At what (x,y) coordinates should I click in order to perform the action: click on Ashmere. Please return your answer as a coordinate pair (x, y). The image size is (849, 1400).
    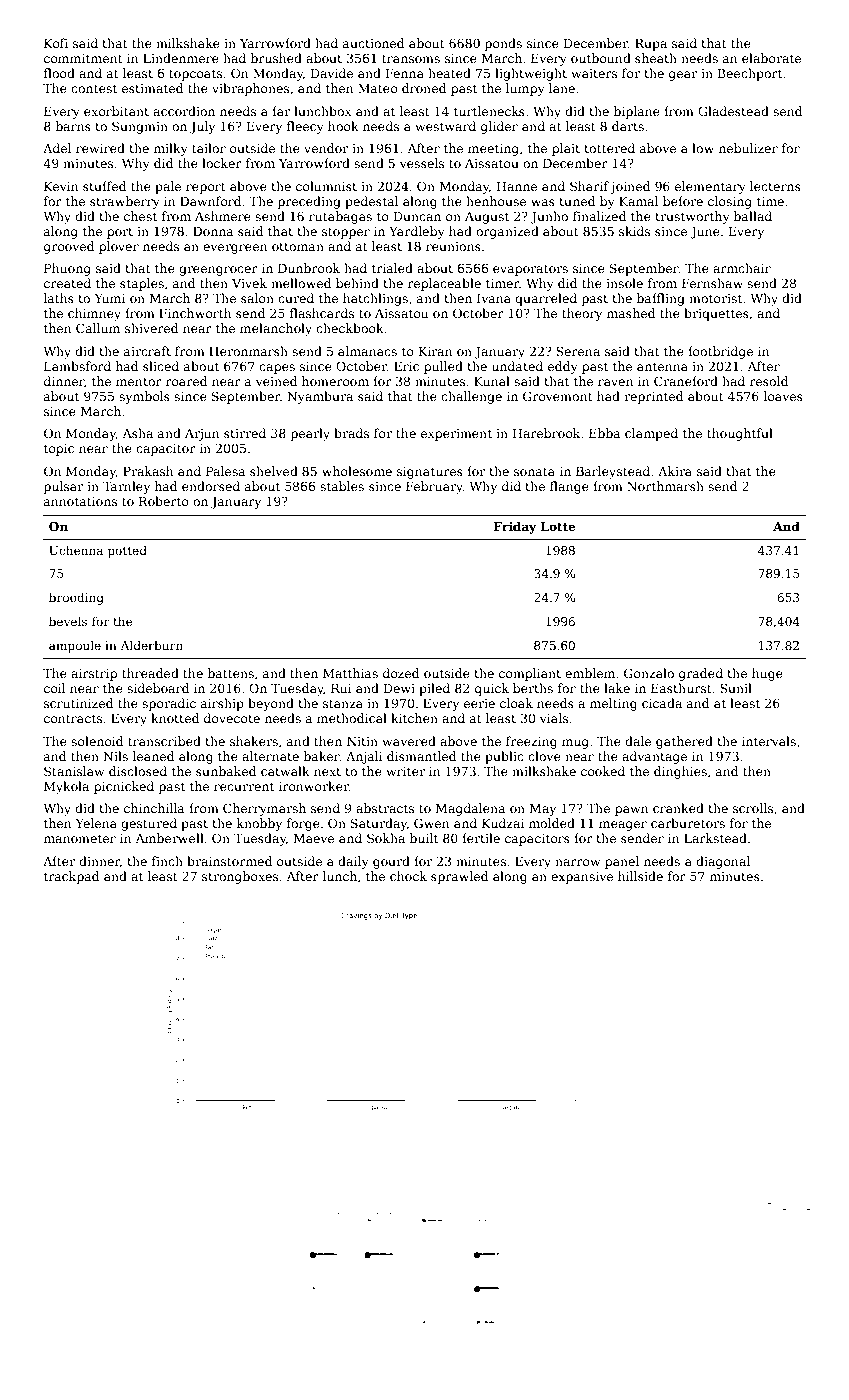
    Looking at the image, I should click on (223, 216).
